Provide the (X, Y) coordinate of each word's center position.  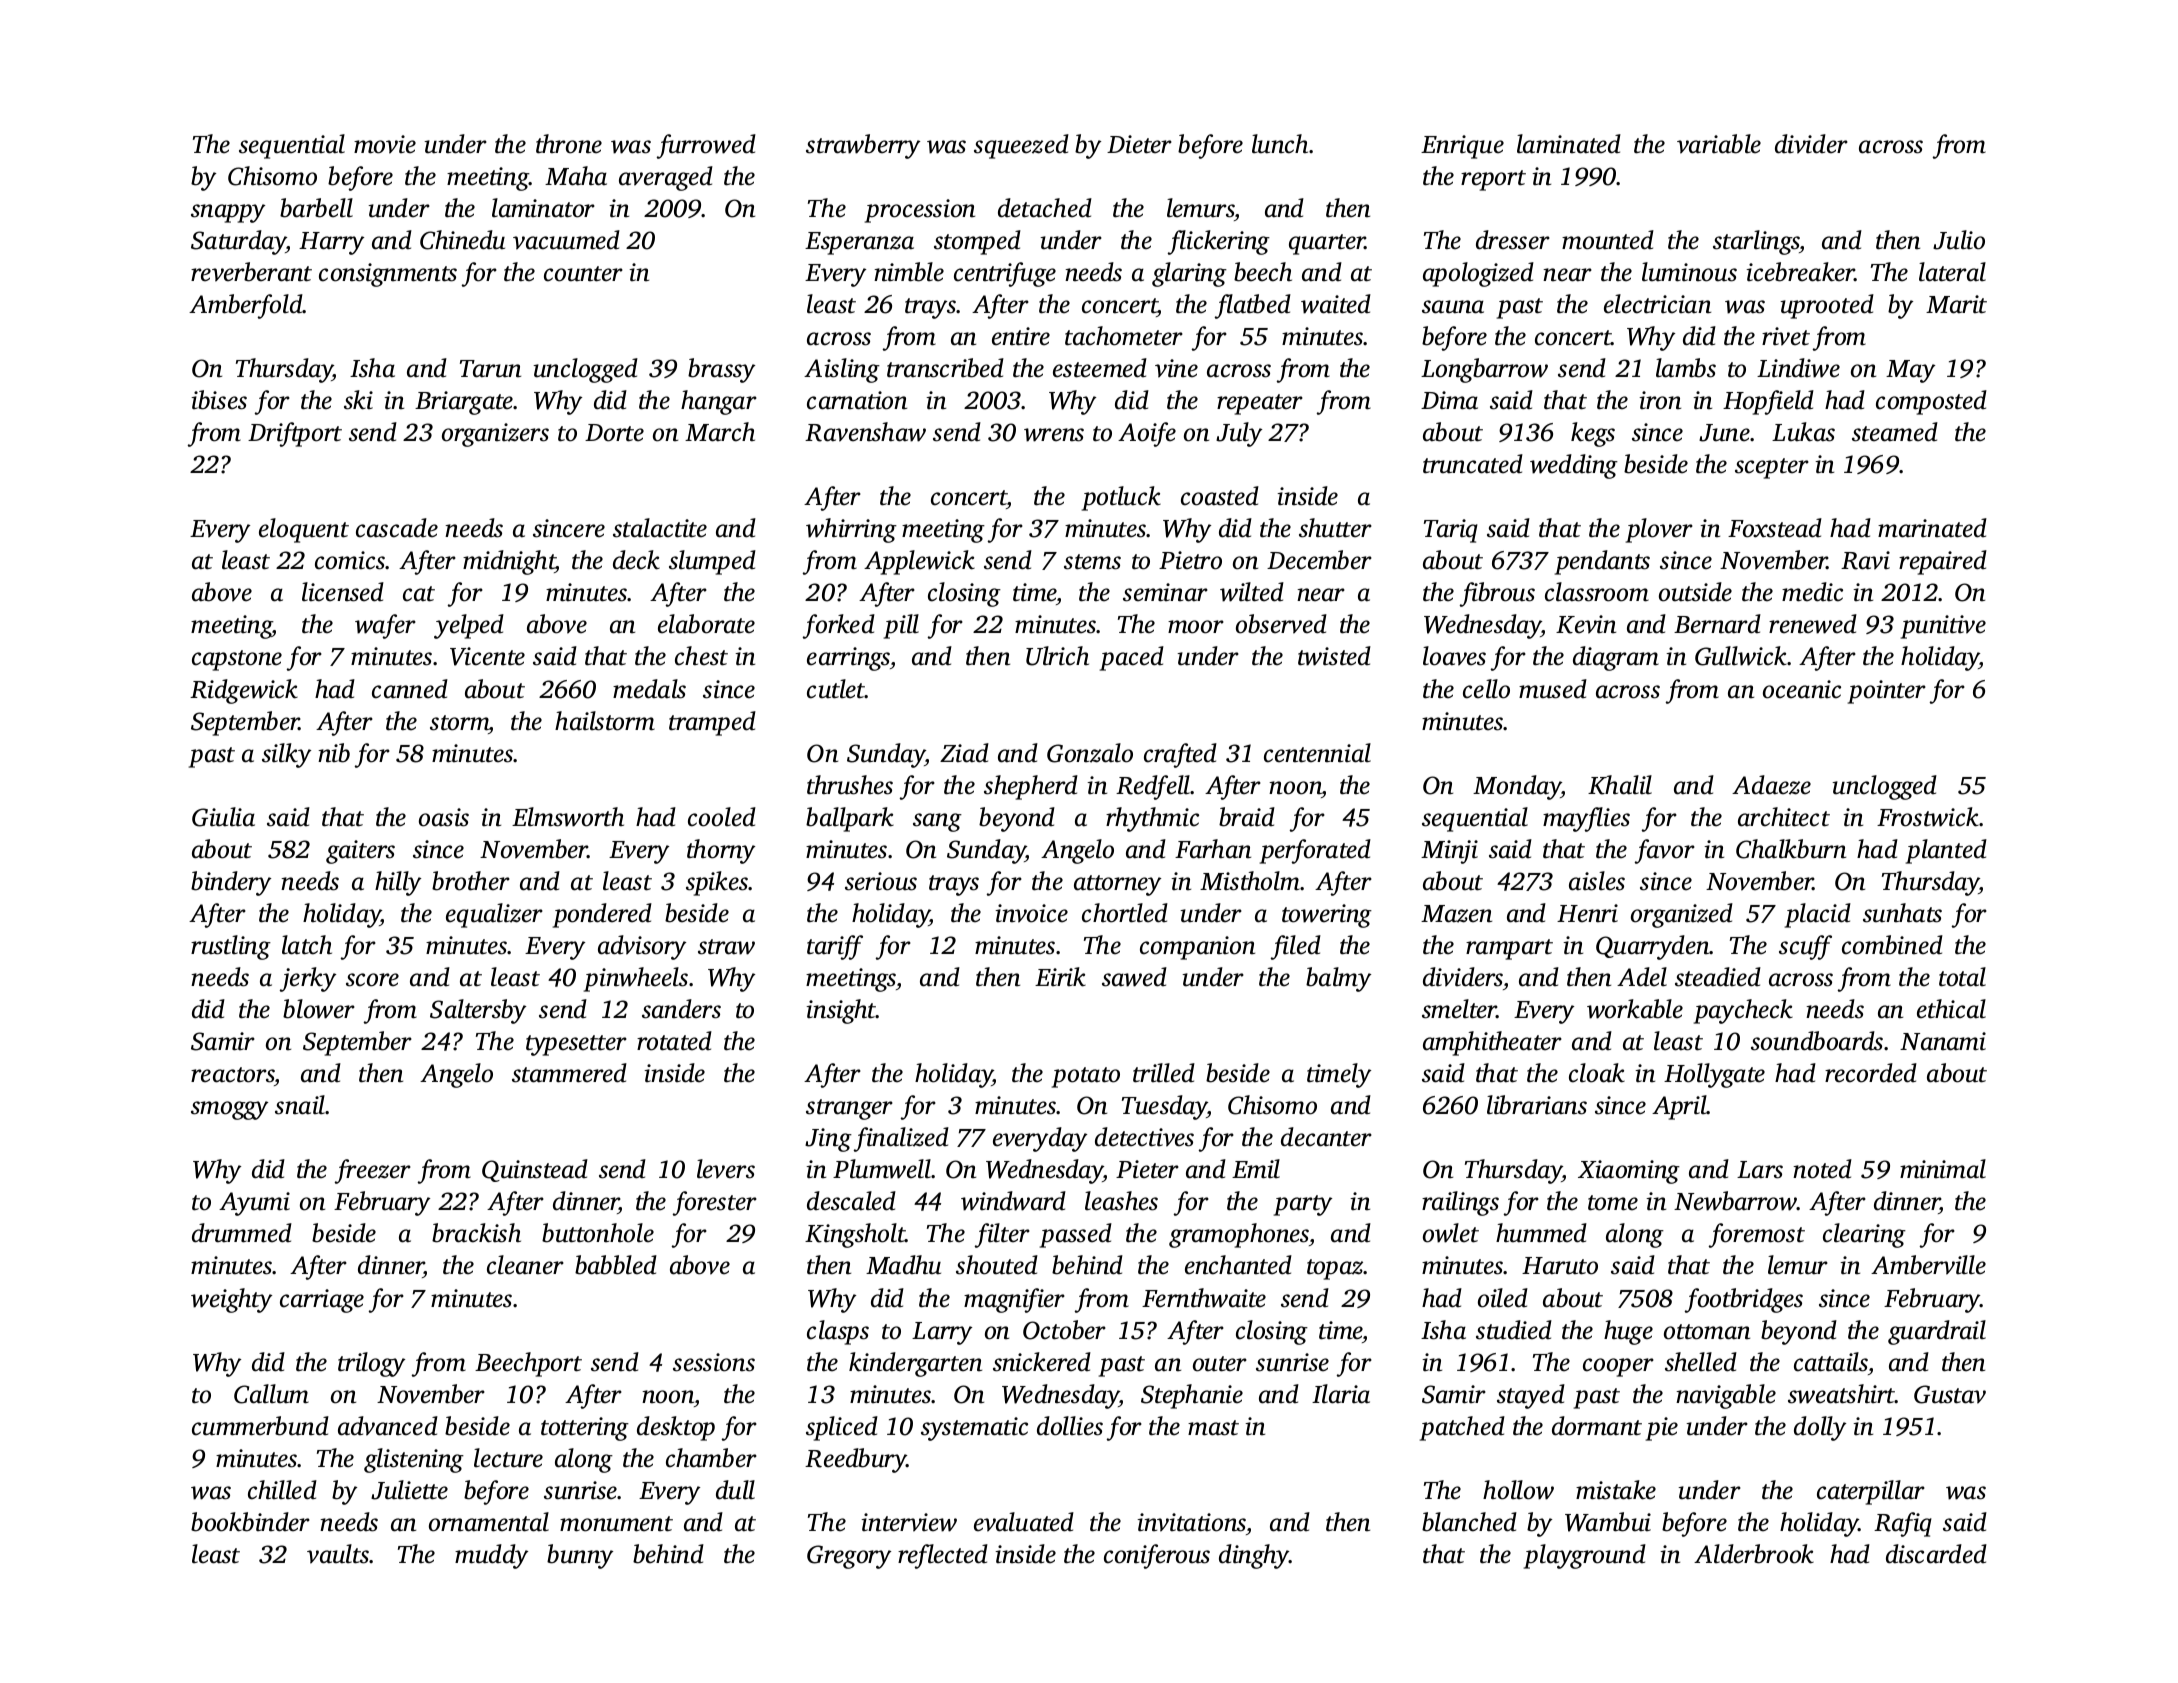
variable (1719, 144)
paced (1132, 658)
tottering (585, 1429)
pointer (1887, 692)
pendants (1602, 562)
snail (300, 1105)
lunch (1280, 144)
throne (569, 144)
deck (636, 560)
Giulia (223, 817)
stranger (849, 1109)
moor (1196, 627)
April (1679, 1107)
